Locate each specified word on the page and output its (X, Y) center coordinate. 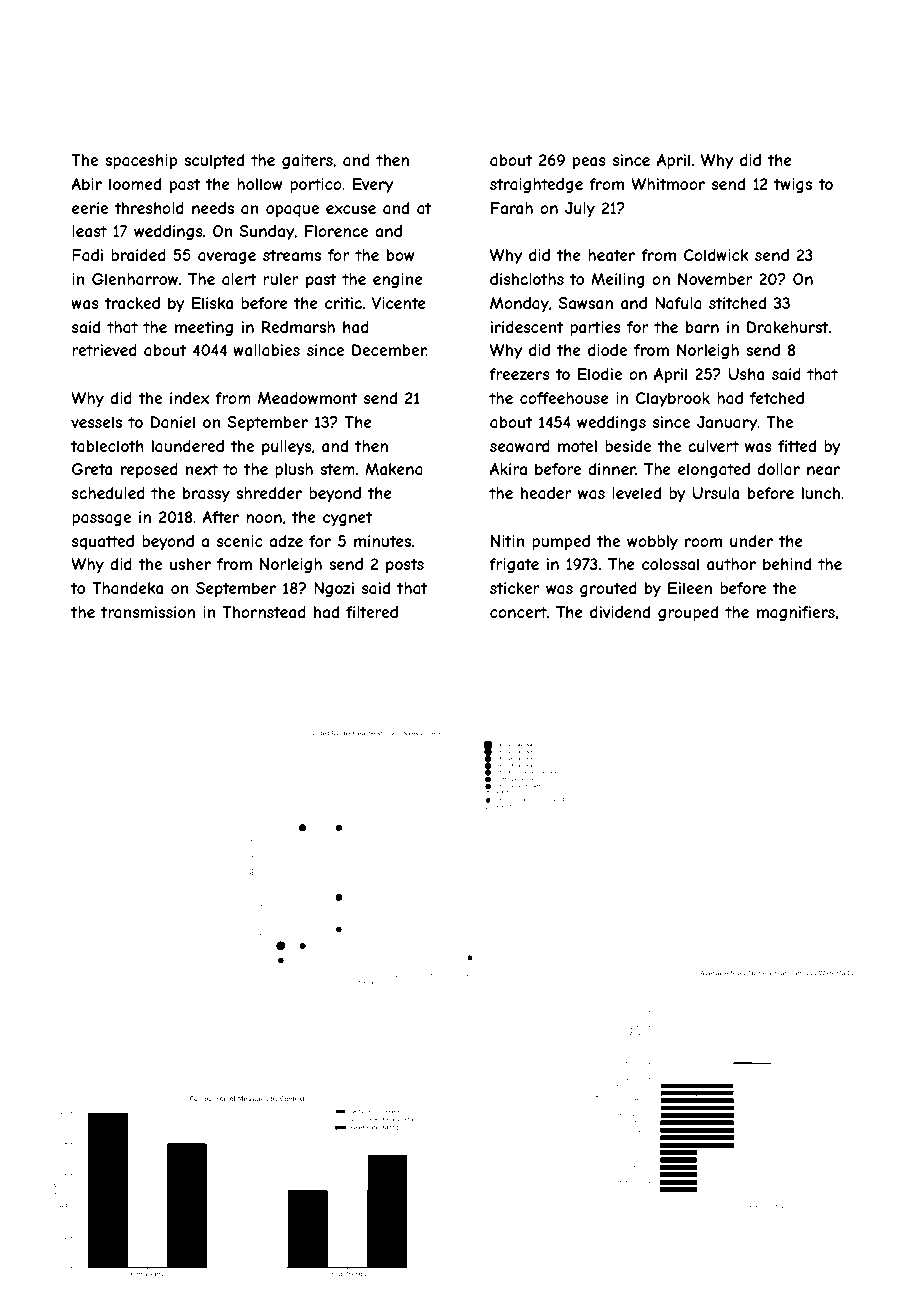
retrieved (104, 350)
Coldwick (716, 255)
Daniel (173, 422)
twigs (793, 185)
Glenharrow (135, 279)
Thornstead (264, 612)
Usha (746, 374)
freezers (519, 374)
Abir (86, 184)
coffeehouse (564, 398)
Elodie (600, 374)
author (731, 564)
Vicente (399, 303)
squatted (103, 542)
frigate (514, 565)
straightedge (536, 185)
